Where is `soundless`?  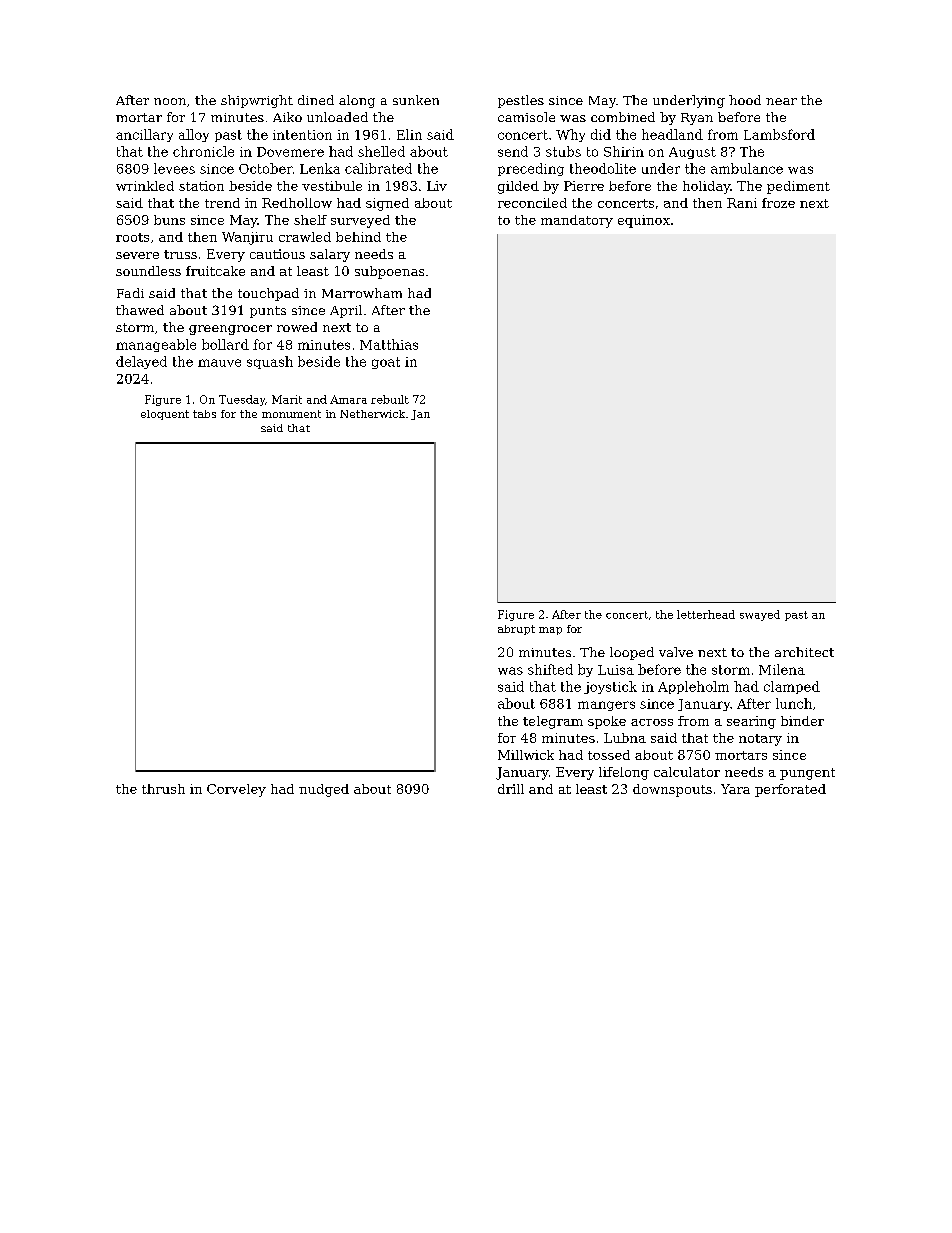
soundless is located at coordinates (148, 271).
